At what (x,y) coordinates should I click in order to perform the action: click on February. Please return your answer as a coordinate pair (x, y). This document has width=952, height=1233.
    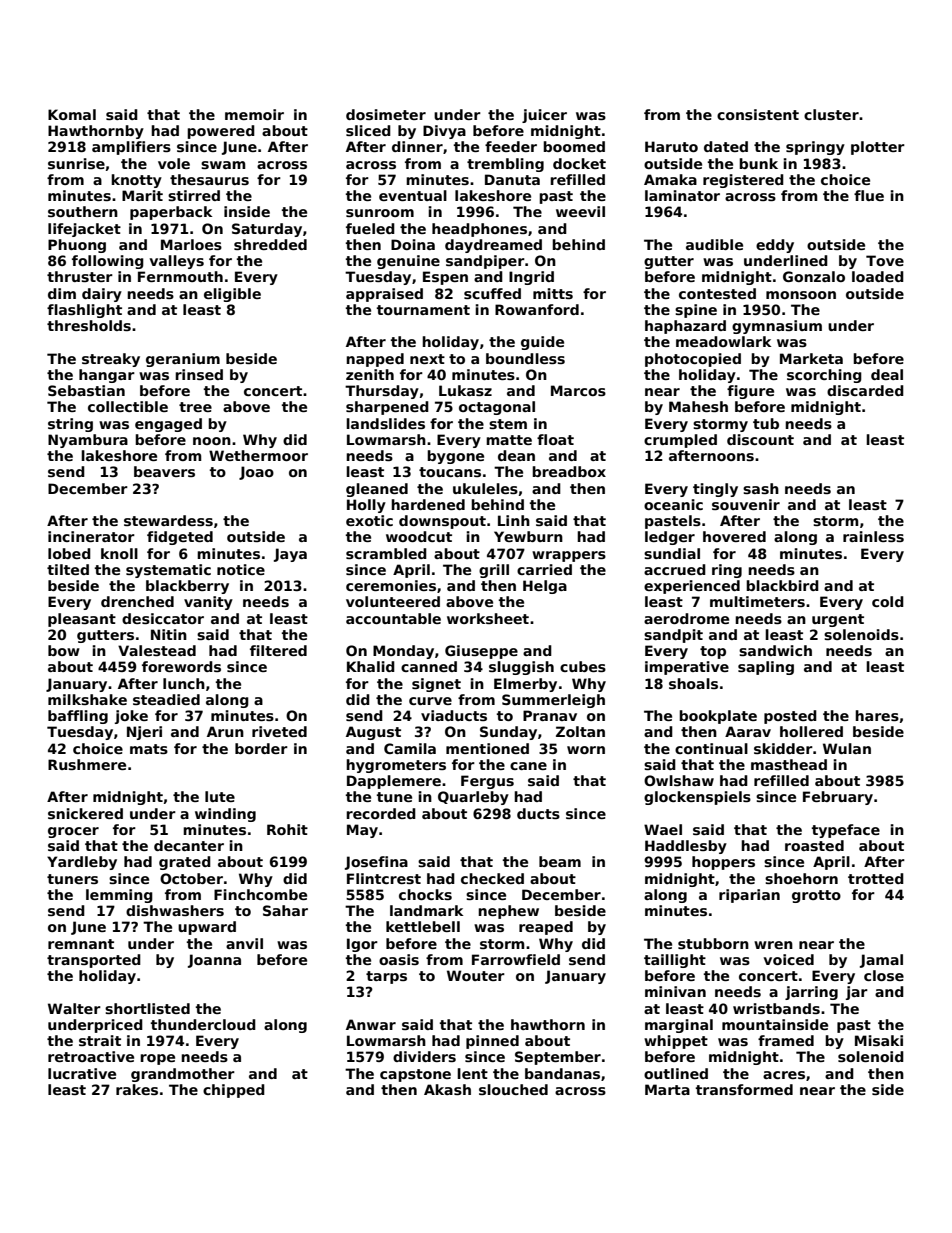
    Looking at the image, I should click on (838, 798).
